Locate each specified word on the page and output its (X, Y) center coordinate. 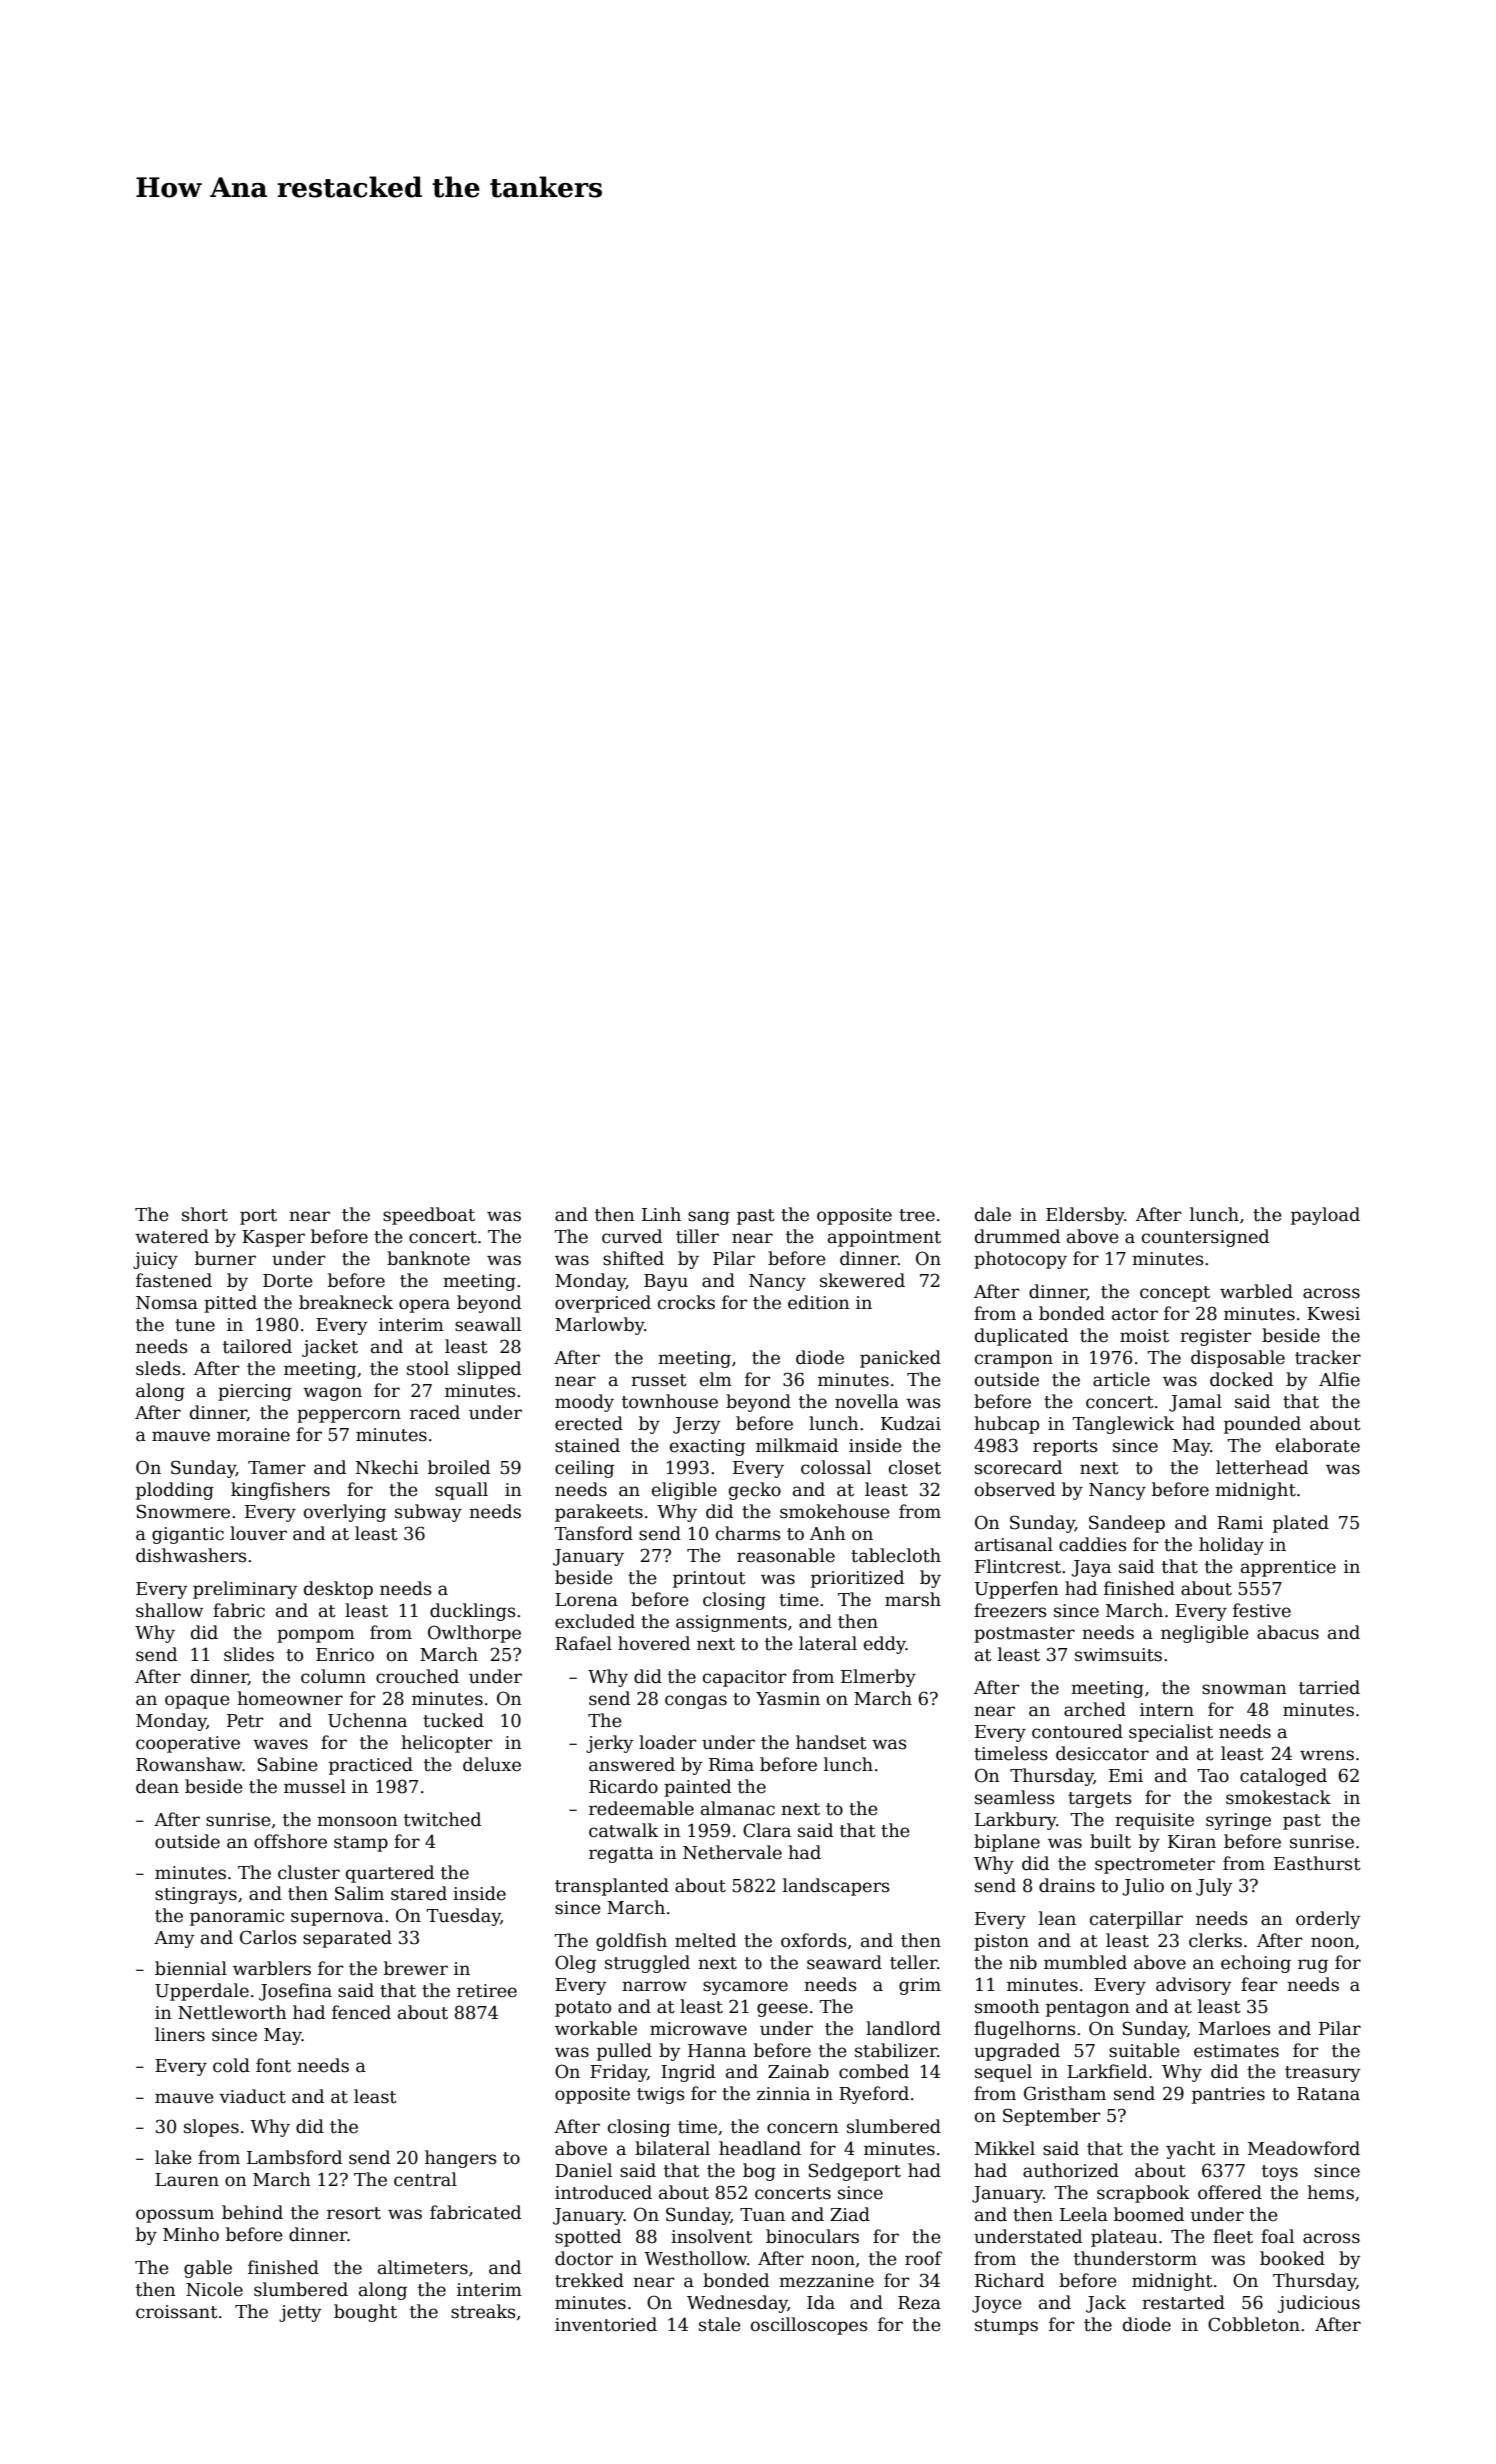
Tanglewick (1123, 1425)
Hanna (717, 2051)
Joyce (997, 2304)
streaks (483, 2311)
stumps (1006, 2327)
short (205, 1214)
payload (1325, 1216)
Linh (661, 1214)
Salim (359, 1893)
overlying (345, 1513)
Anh (828, 1533)
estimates (1236, 2051)
